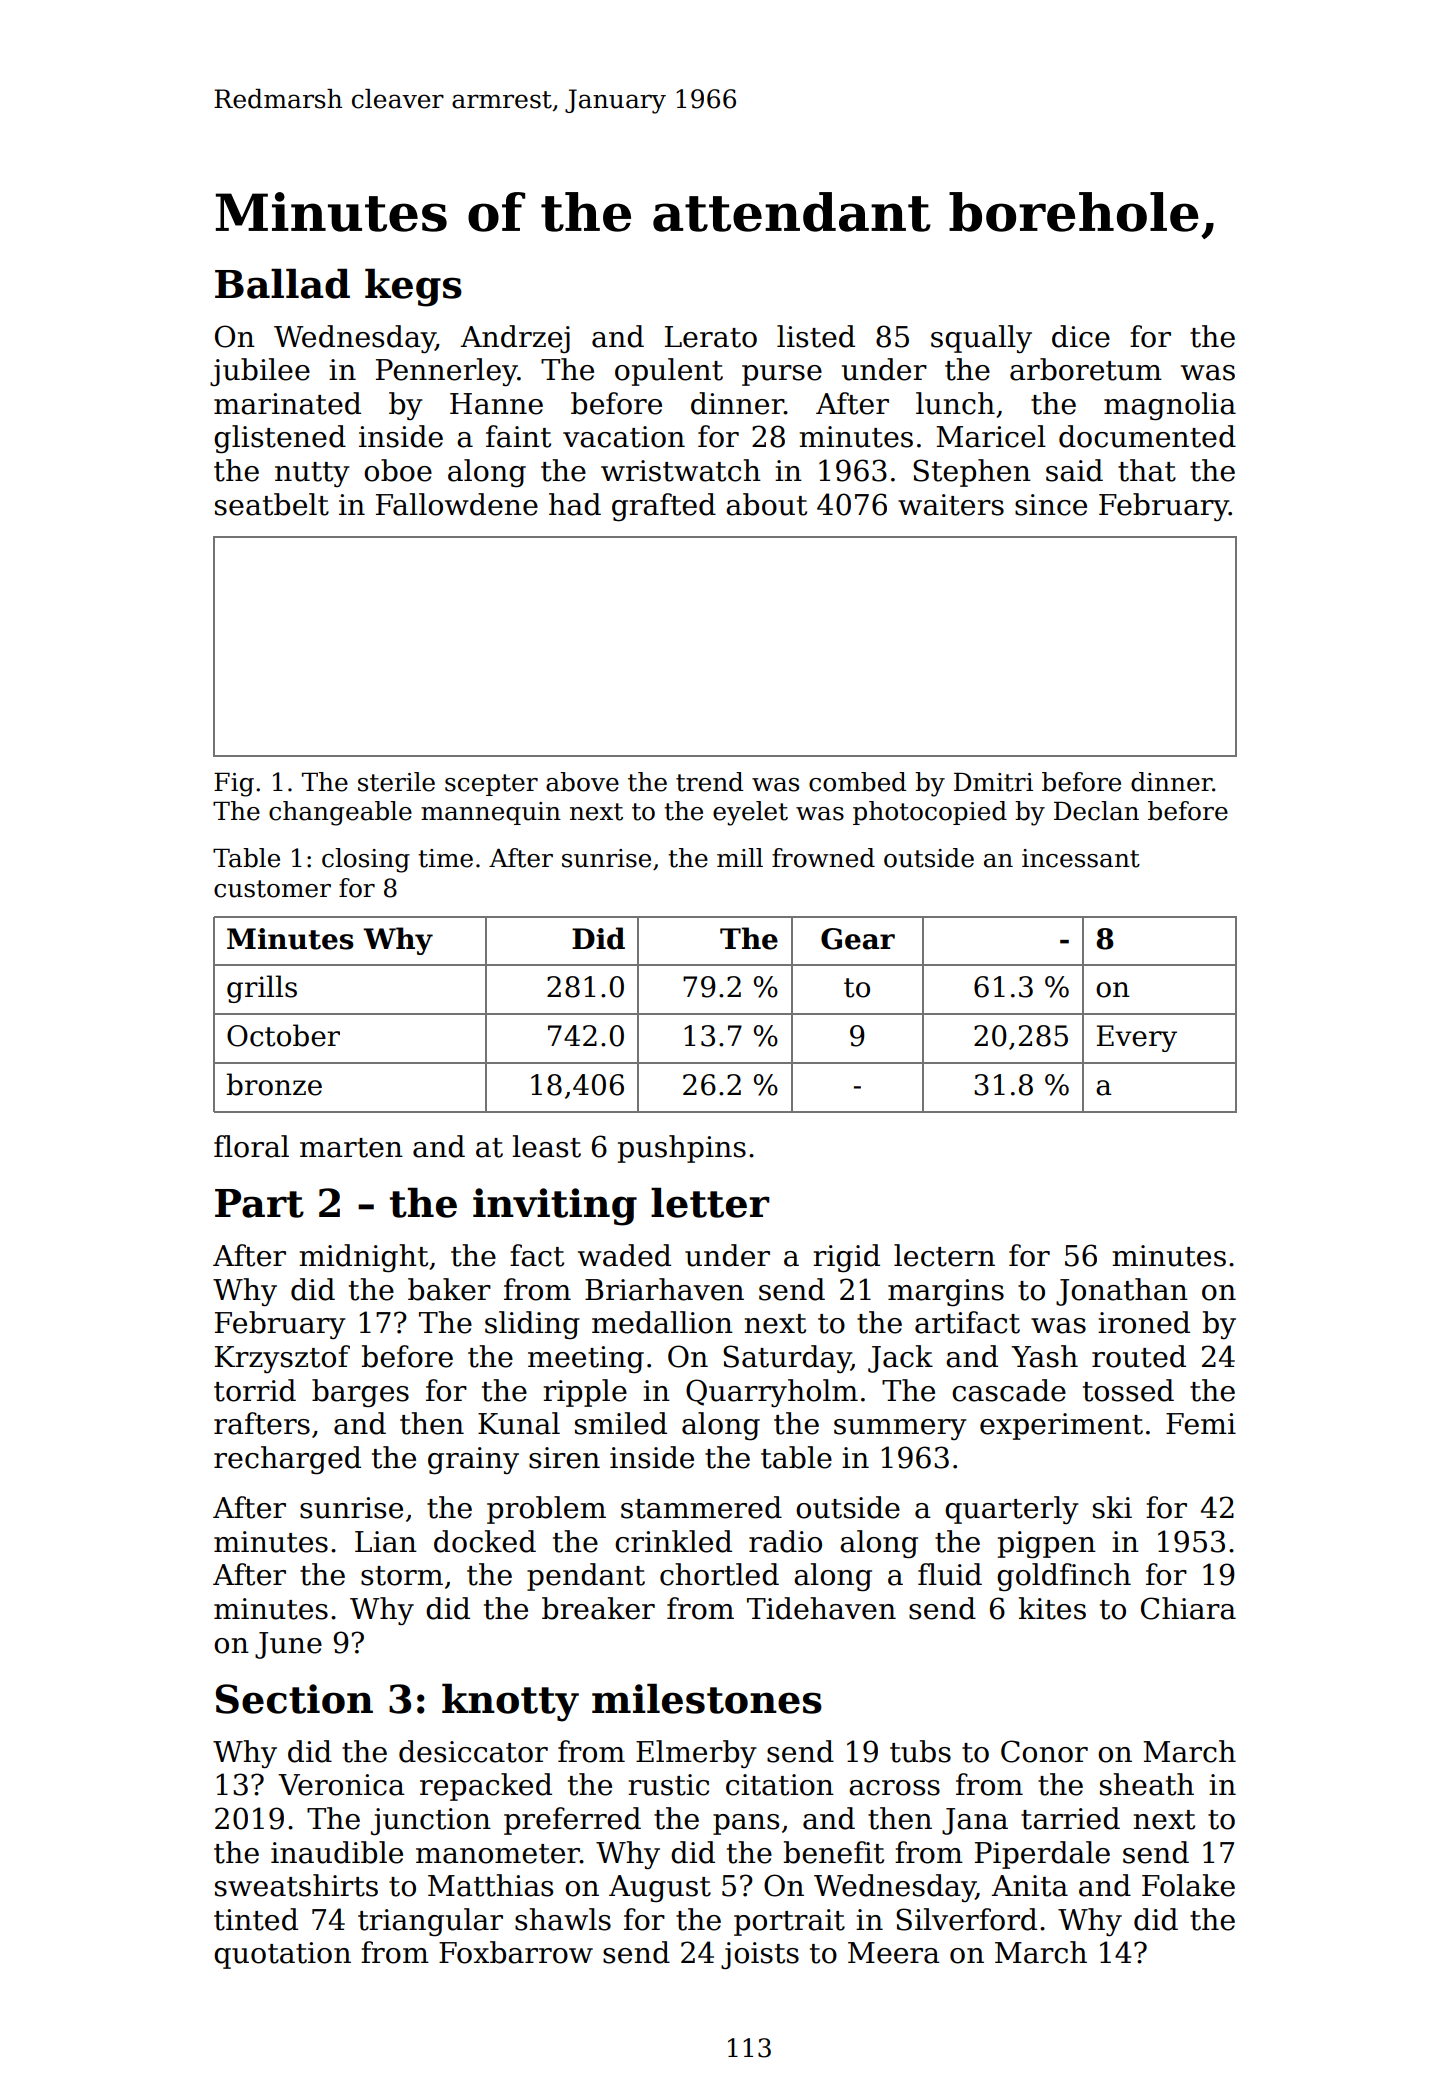  I want to click on tubs, so click(920, 1751).
